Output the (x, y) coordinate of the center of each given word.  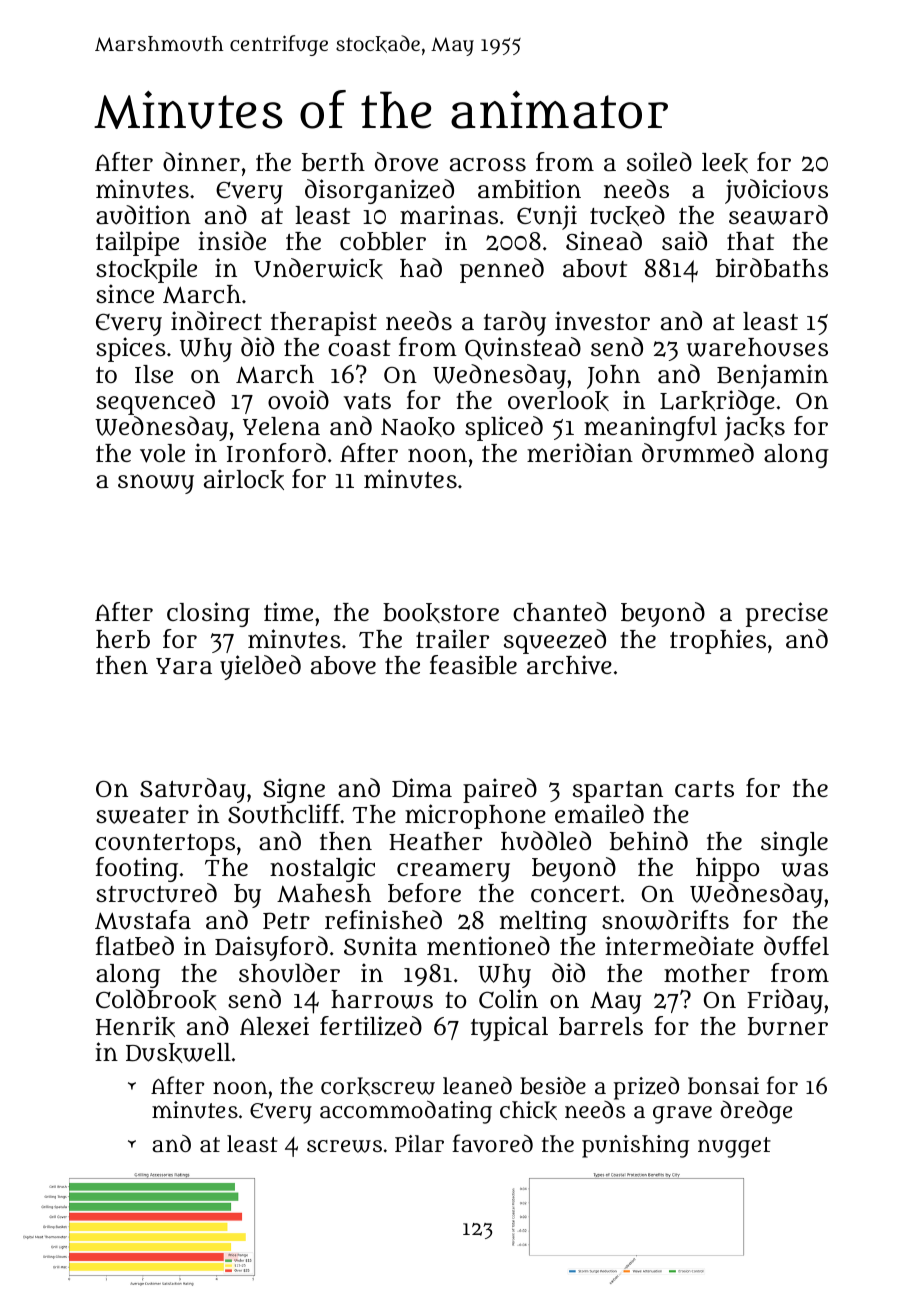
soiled (659, 161)
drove (406, 162)
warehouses (757, 347)
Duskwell (178, 1053)
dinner (201, 161)
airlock (244, 479)
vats (367, 401)
